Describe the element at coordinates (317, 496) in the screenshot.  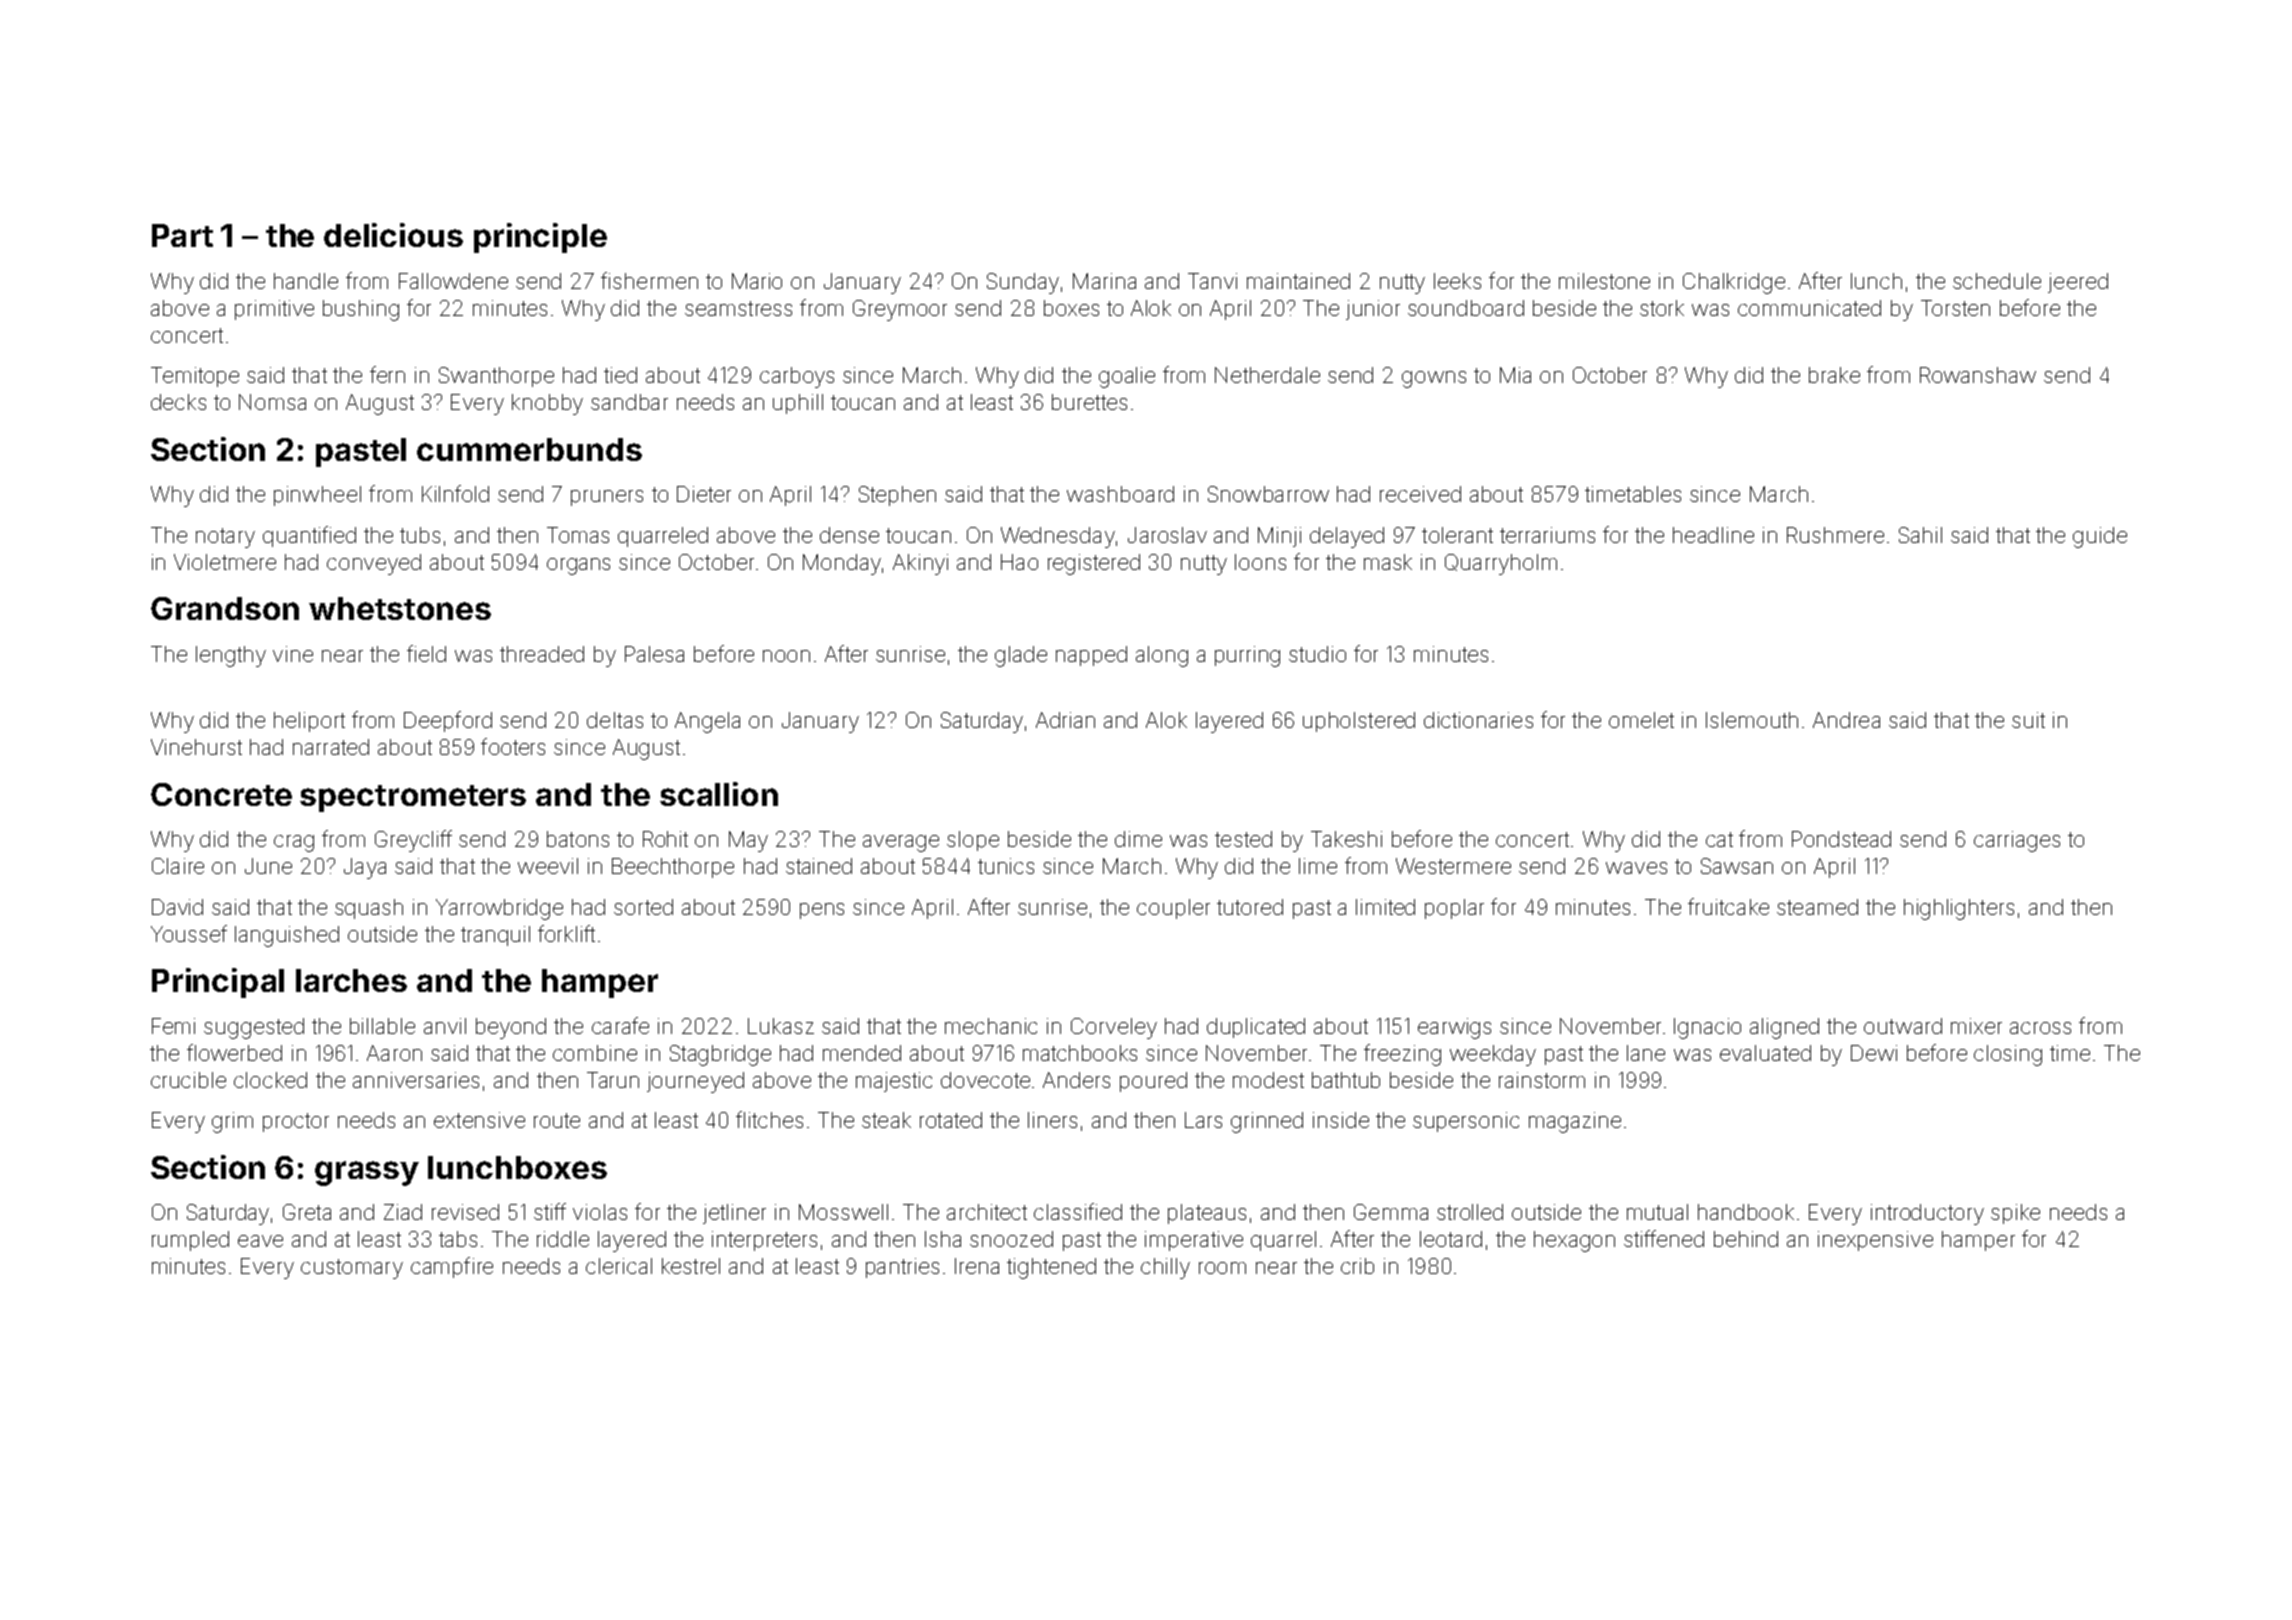
I see `pinwheel` at that location.
